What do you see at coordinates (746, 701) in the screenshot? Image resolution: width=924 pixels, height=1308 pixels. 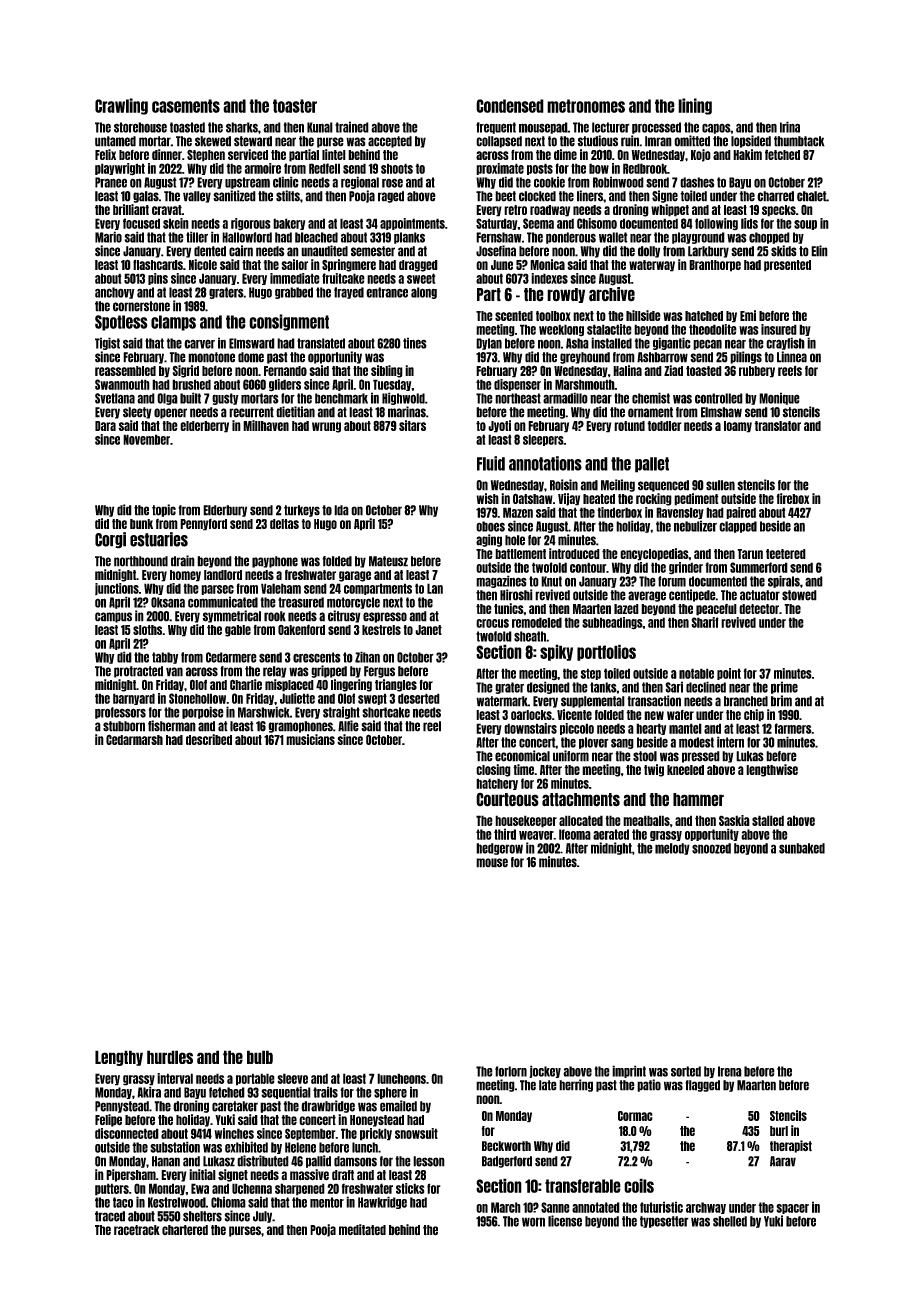 I see `branched` at bounding box center [746, 701].
